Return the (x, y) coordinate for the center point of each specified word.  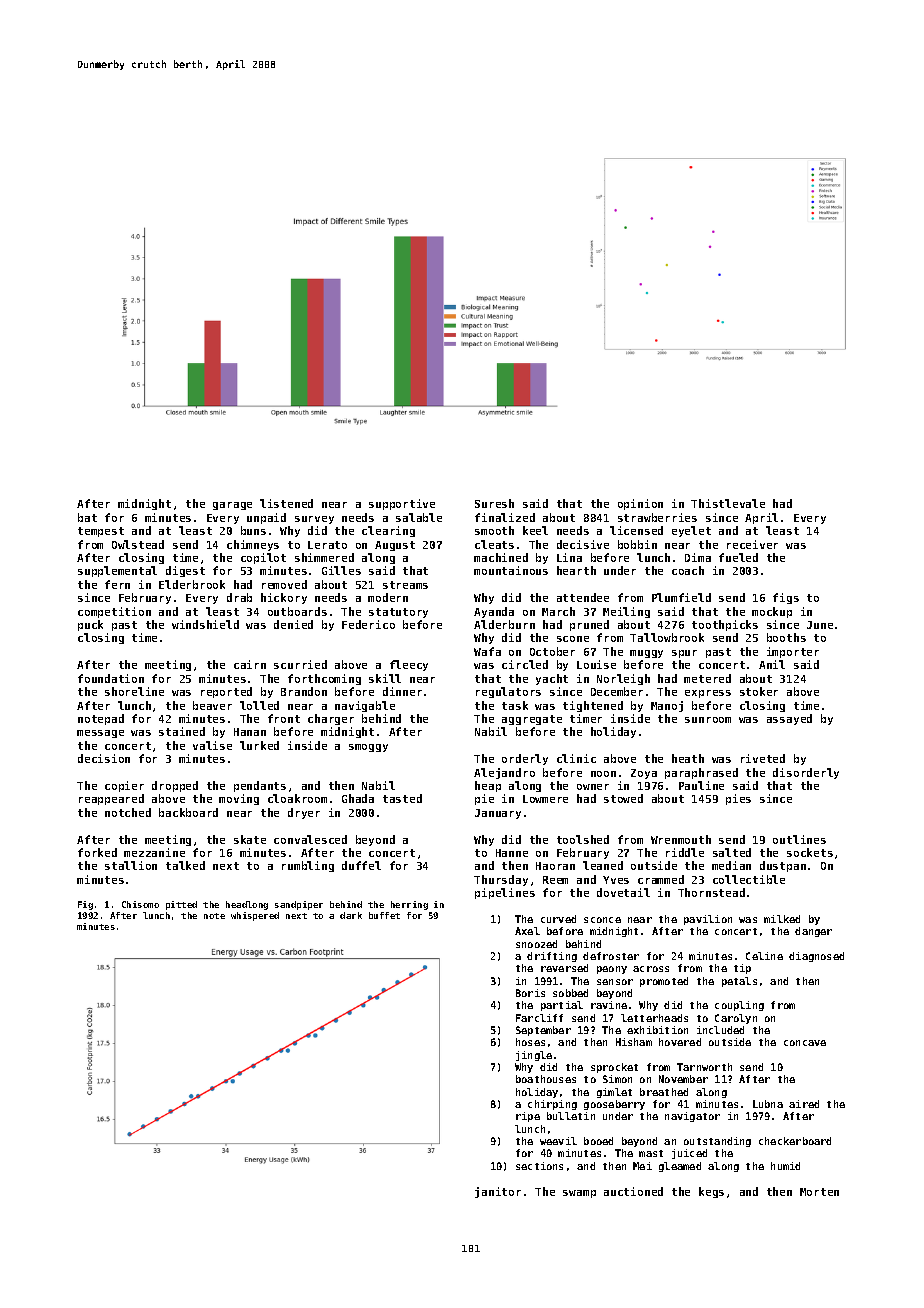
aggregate (532, 720)
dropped (175, 786)
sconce (602, 920)
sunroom (708, 720)
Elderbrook (192, 584)
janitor (498, 1192)
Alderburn (504, 624)
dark (351, 915)
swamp (579, 1194)
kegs (711, 1192)
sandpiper (299, 905)
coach (688, 570)
